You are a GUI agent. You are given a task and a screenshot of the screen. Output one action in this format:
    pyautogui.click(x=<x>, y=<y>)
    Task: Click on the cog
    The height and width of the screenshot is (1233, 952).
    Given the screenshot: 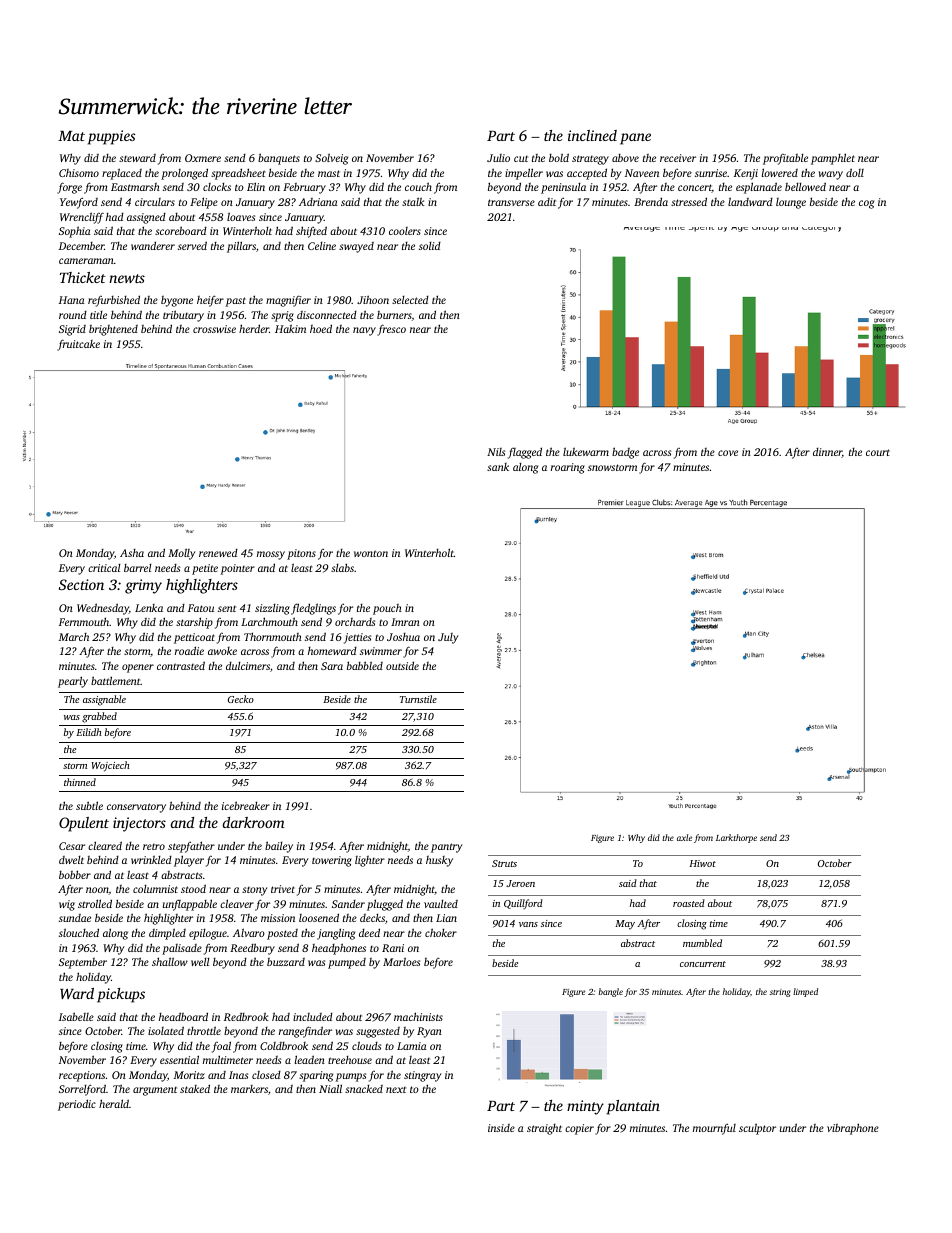 What is the action you would take?
    pyautogui.click(x=866, y=204)
